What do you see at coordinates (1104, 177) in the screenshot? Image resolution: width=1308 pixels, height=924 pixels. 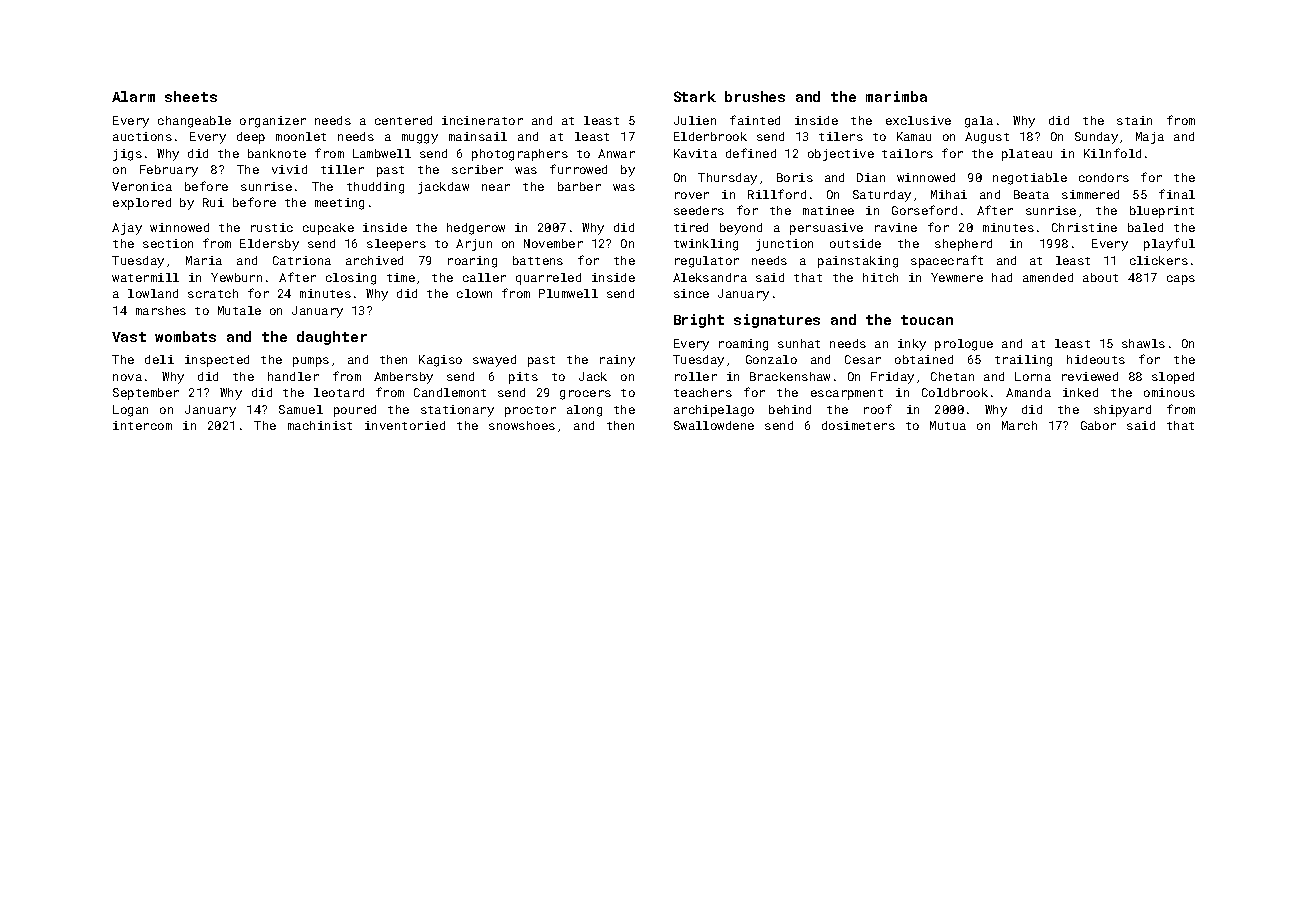 I see `condors` at bounding box center [1104, 177].
